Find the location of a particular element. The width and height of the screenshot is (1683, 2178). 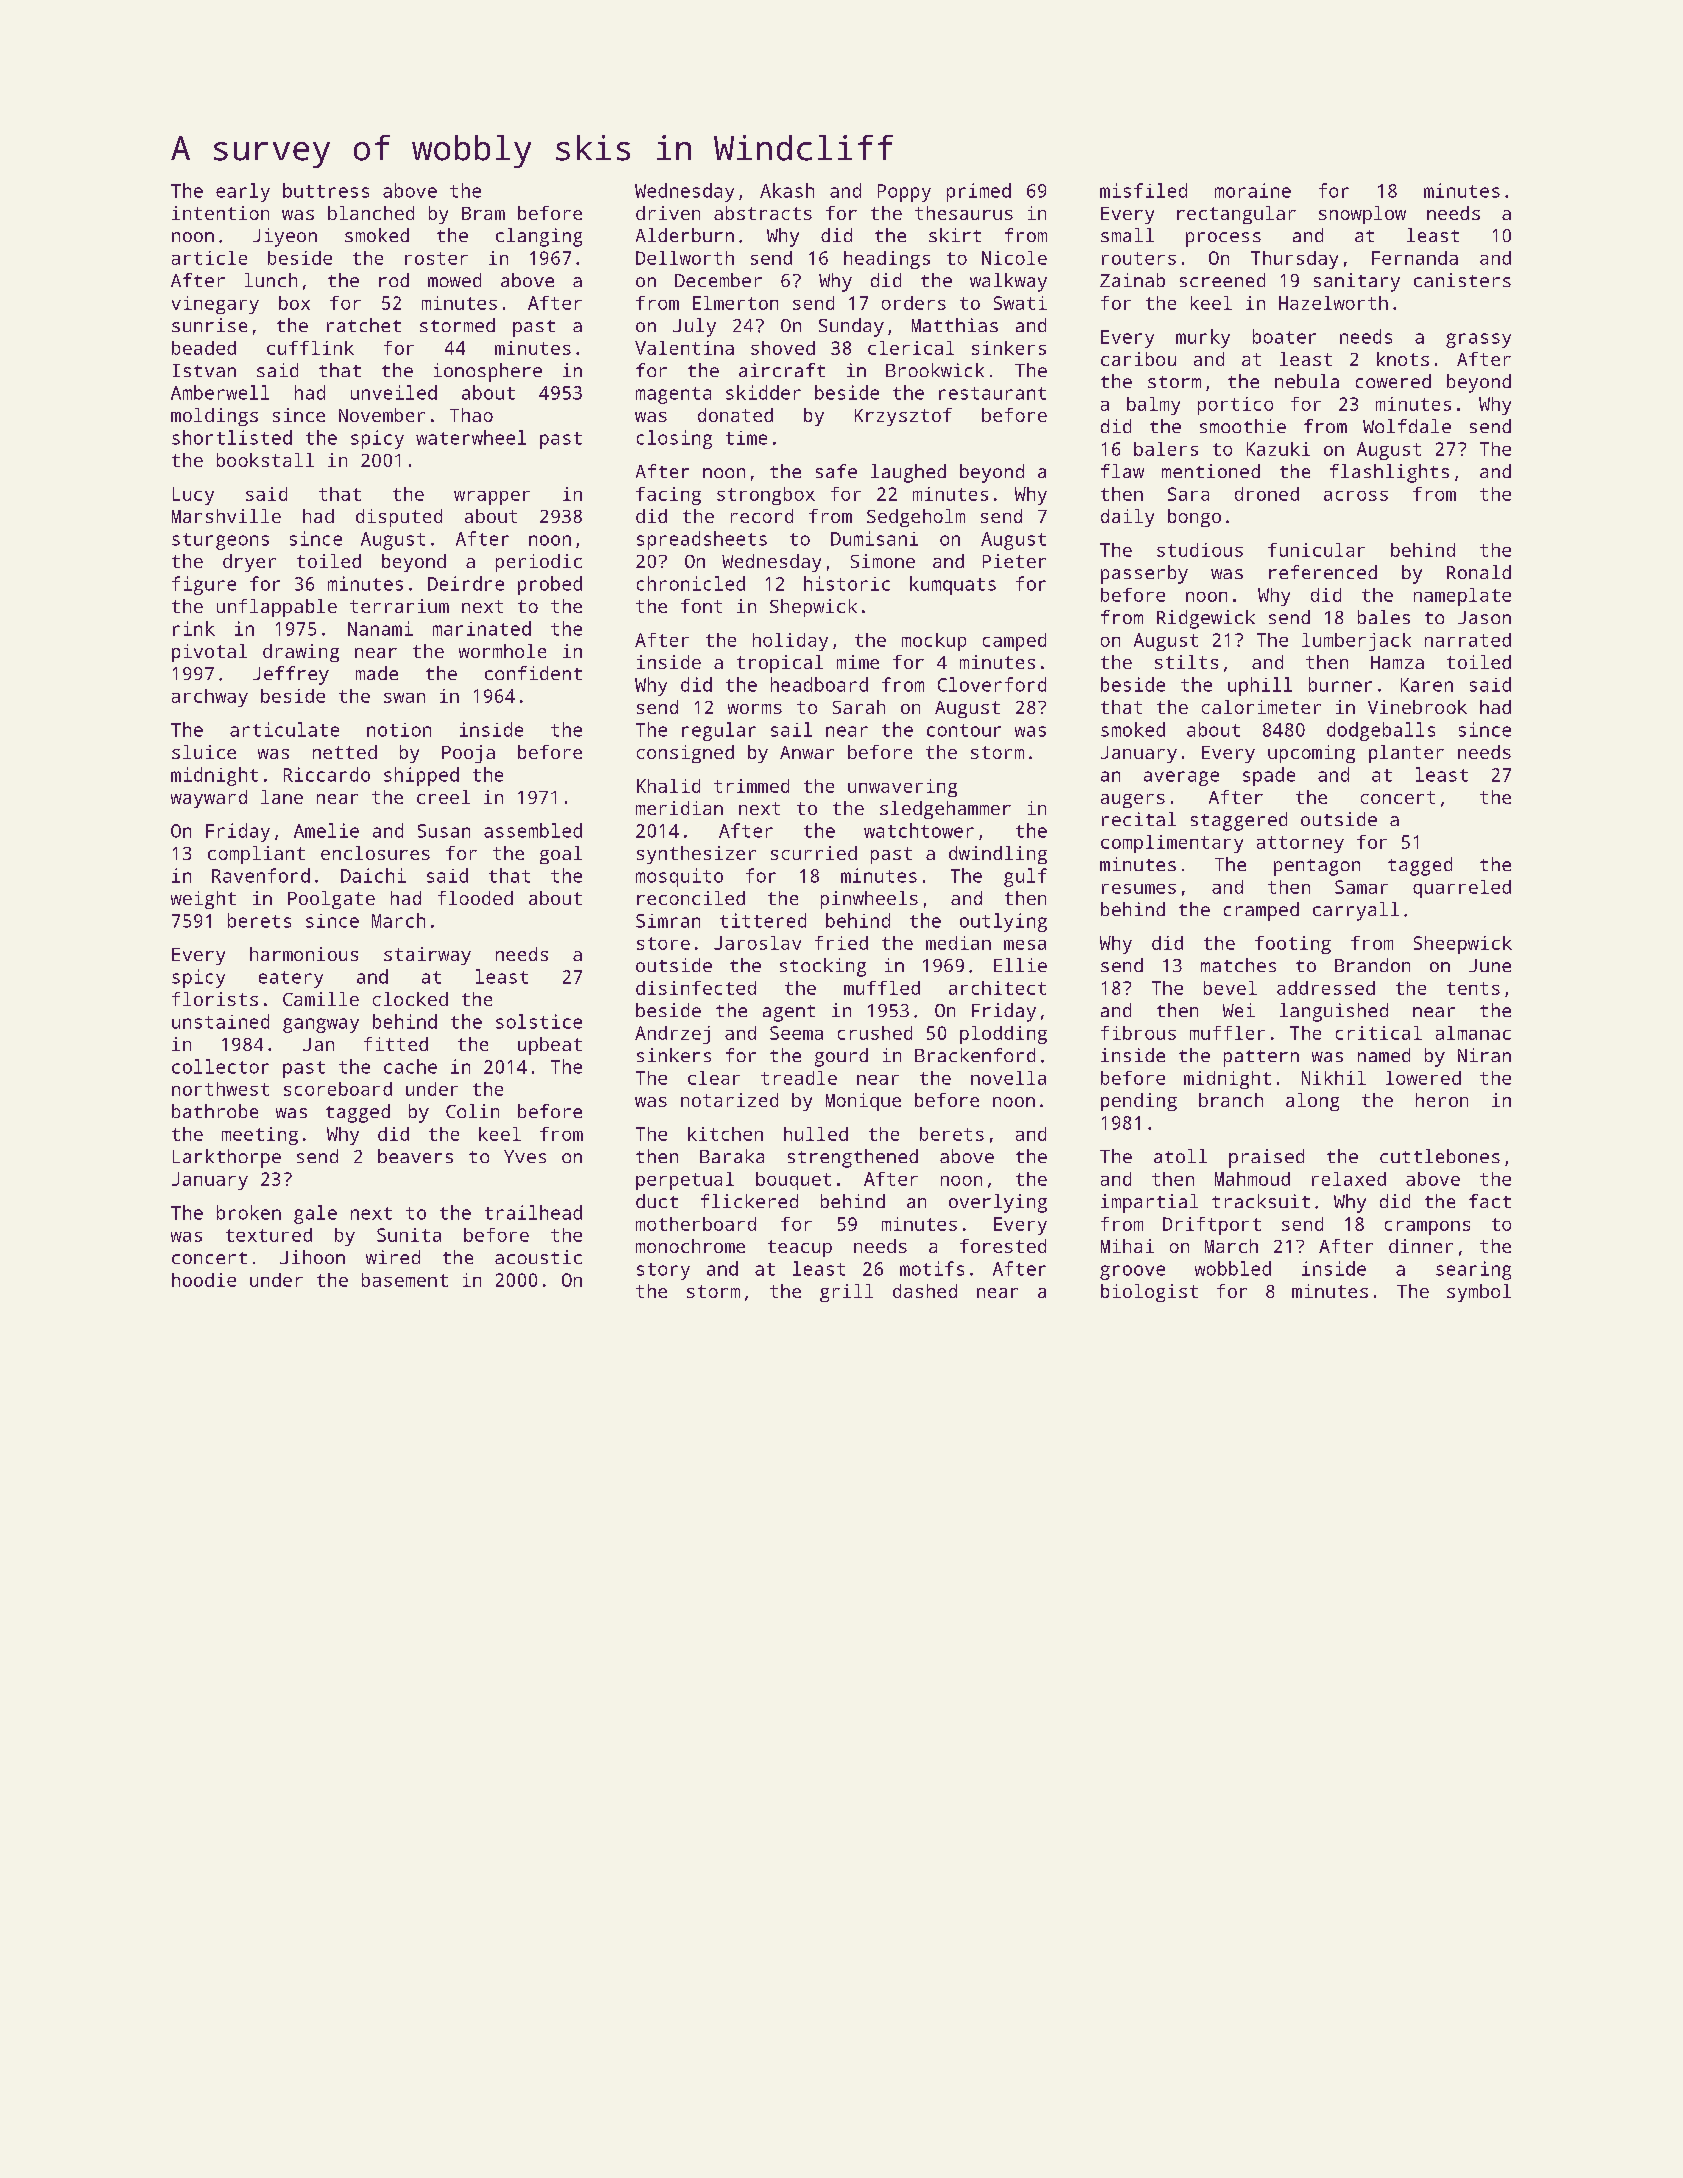

gulf is located at coordinates (1025, 877).
